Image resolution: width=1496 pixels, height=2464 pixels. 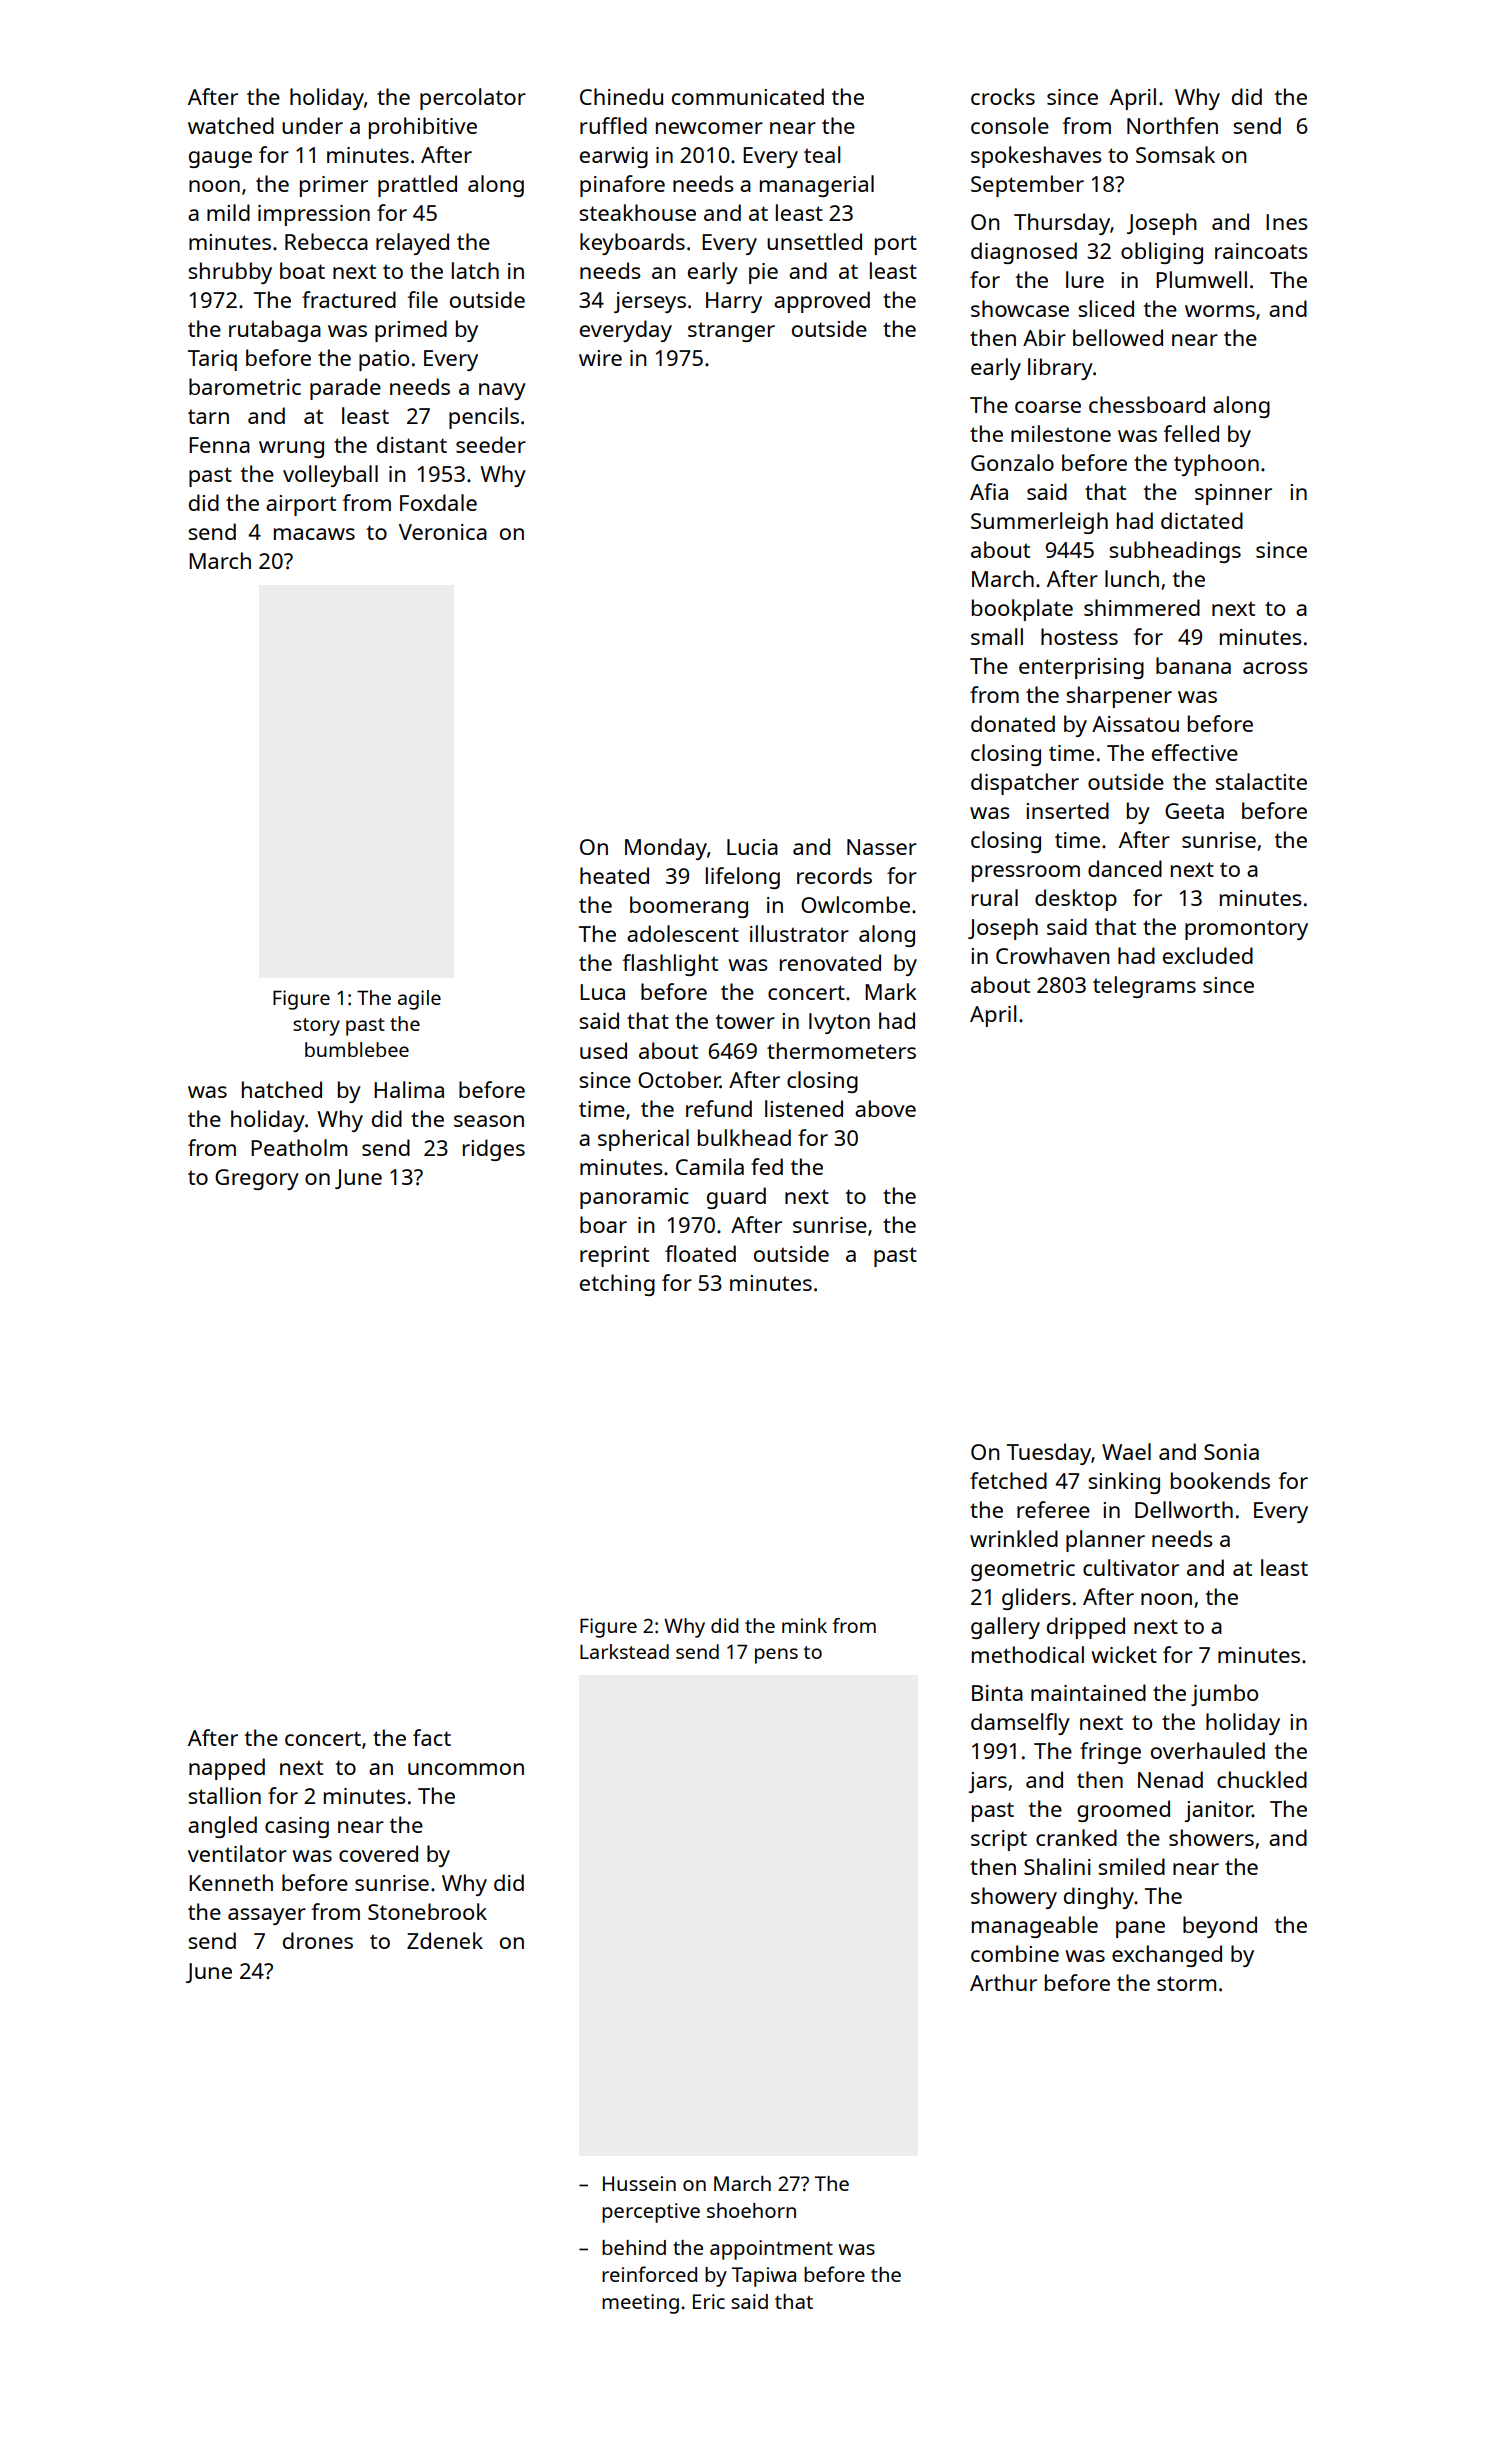 I want to click on worms, so click(x=1220, y=311).
